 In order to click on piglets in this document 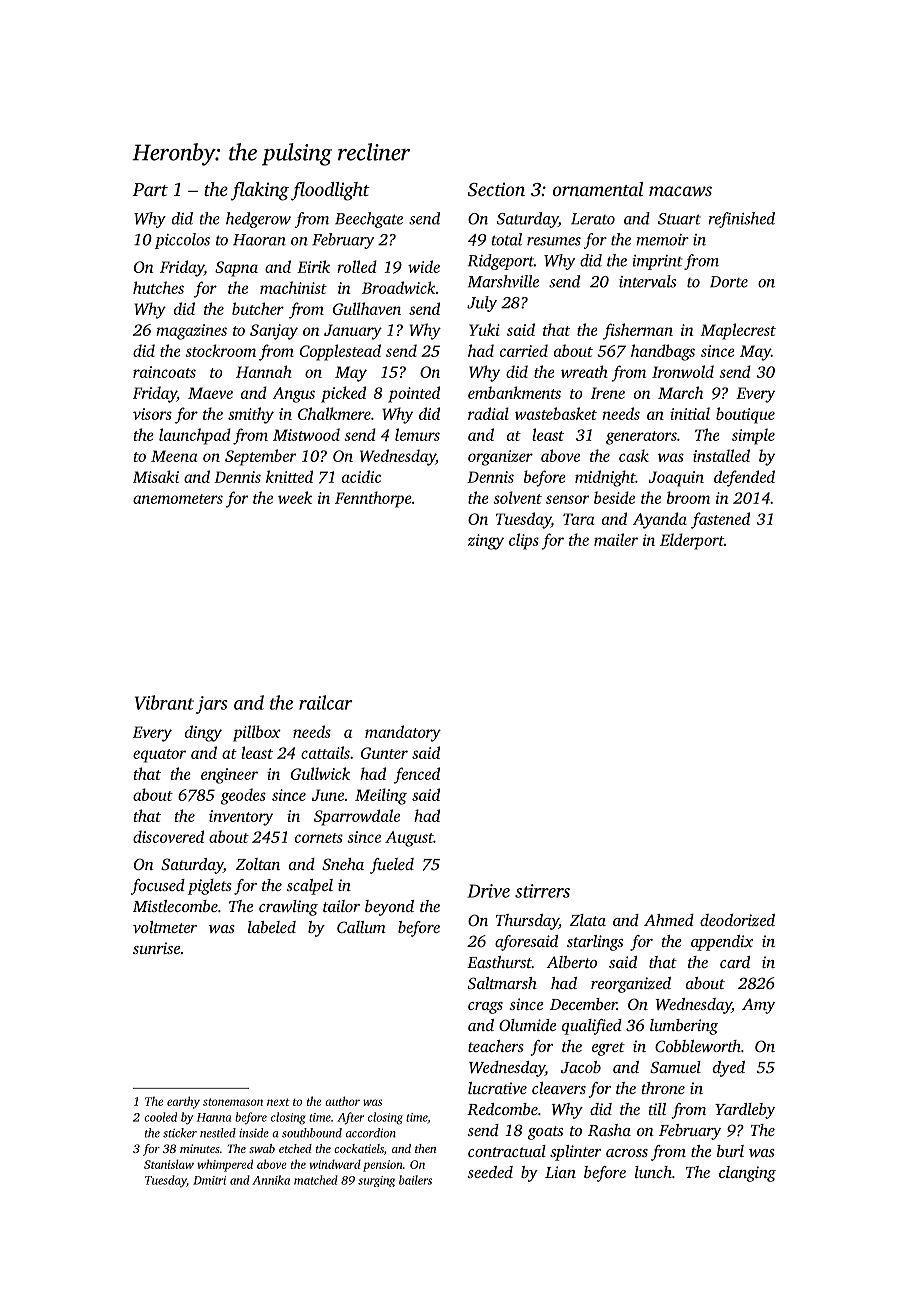, I will do `click(210, 887)`.
